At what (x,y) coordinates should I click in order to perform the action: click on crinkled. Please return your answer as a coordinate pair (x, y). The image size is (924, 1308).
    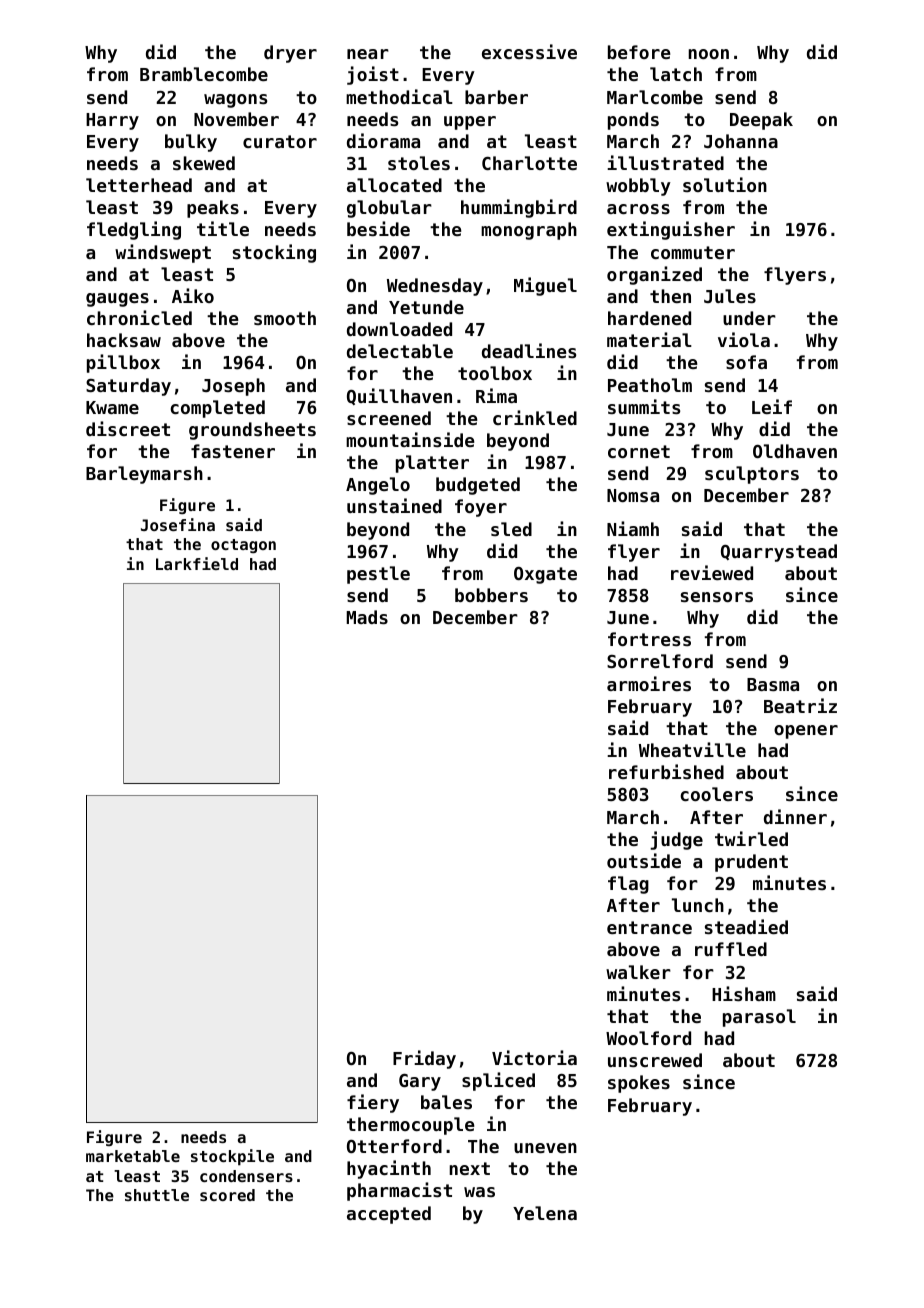
    Looking at the image, I should click on (535, 417).
